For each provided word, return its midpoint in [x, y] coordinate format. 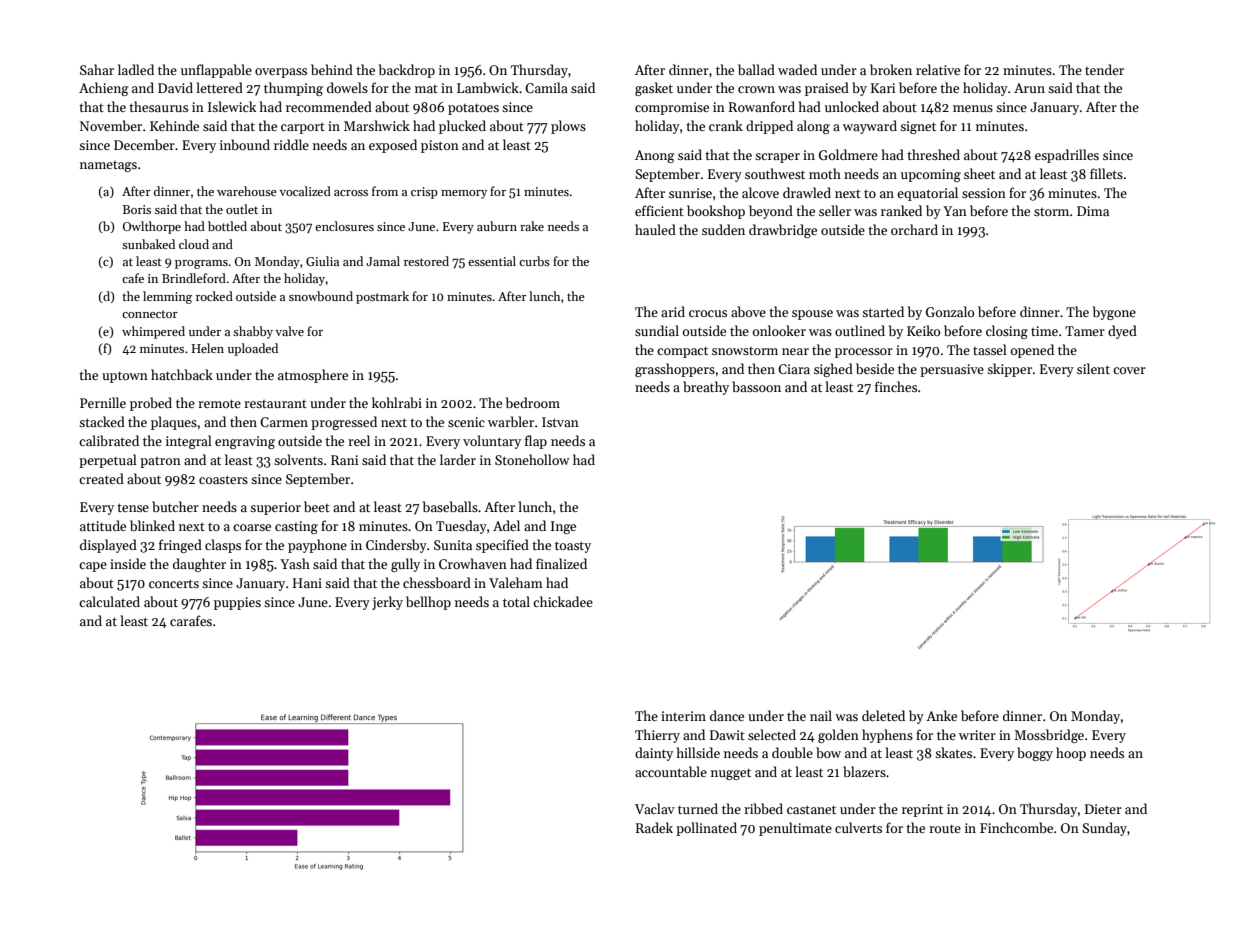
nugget [731, 774]
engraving [245, 442]
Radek [654, 827]
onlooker [779, 330]
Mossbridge [1049, 736]
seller [835, 210]
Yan [955, 211]
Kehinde [174, 125]
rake [532, 226]
